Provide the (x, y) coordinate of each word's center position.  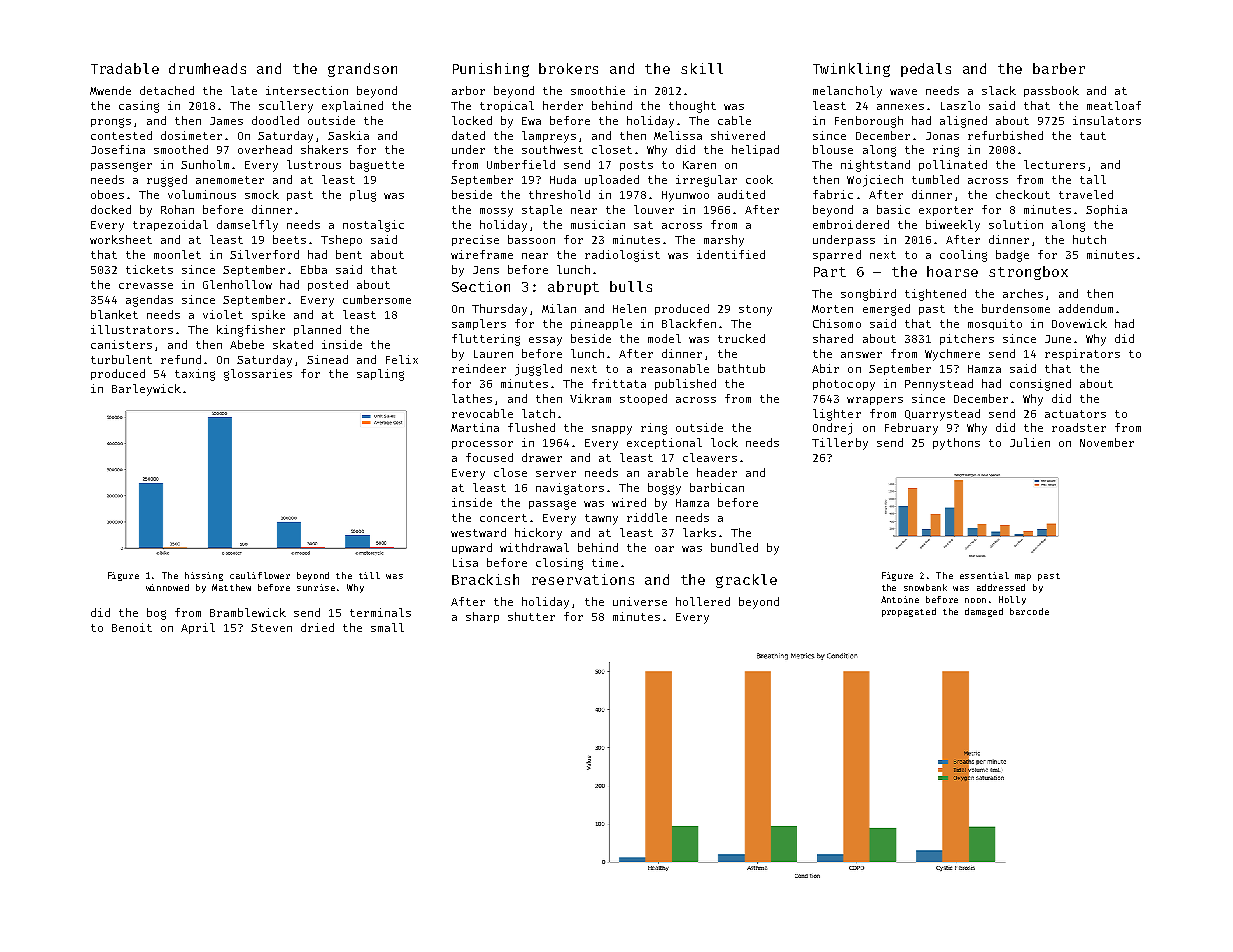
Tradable (125, 68)
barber (1059, 68)
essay (545, 341)
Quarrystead (942, 415)
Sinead (327, 359)
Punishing (491, 70)
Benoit (132, 627)
